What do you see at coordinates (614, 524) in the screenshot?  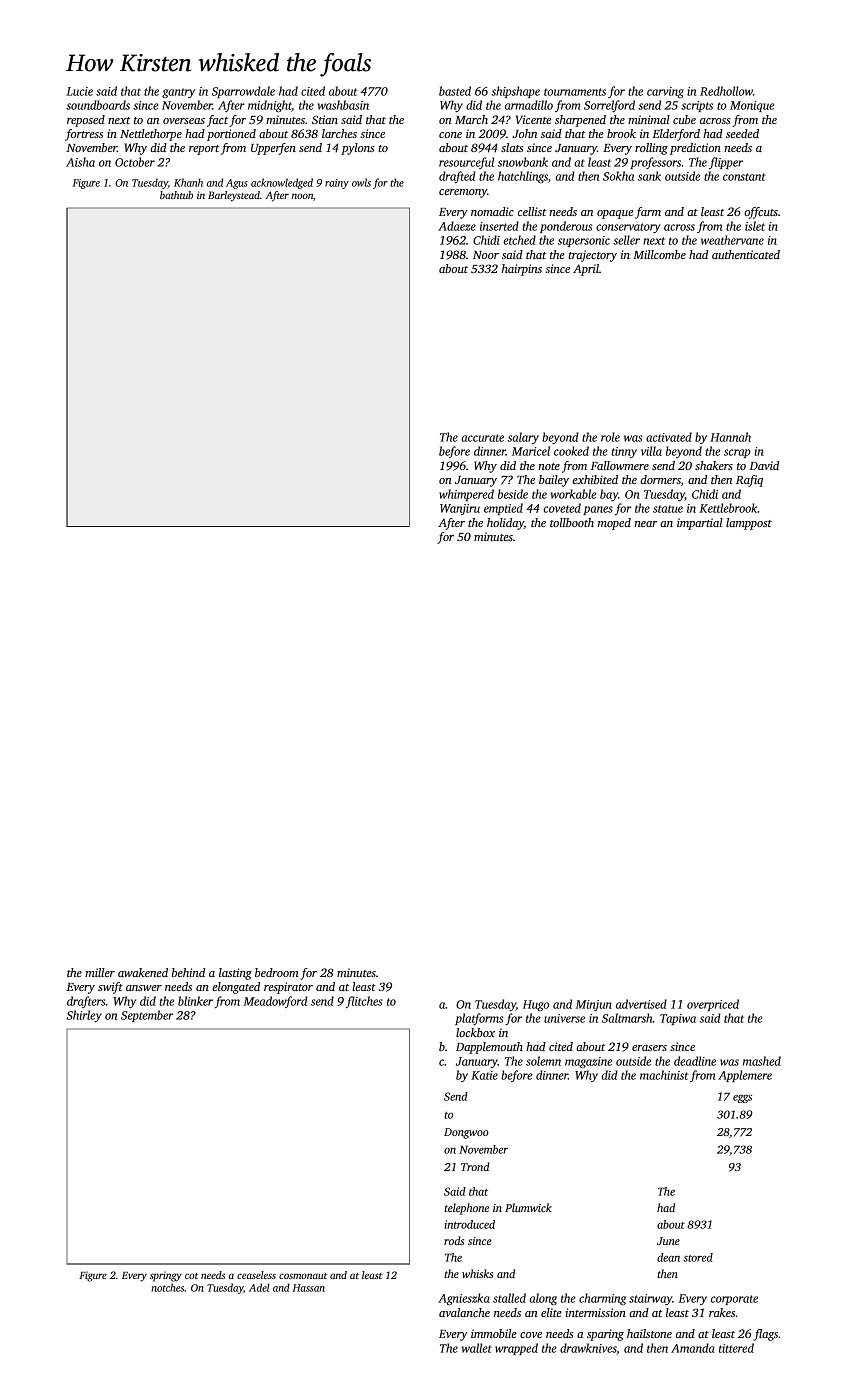 I see `moped` at bounding box center [614, 524].
